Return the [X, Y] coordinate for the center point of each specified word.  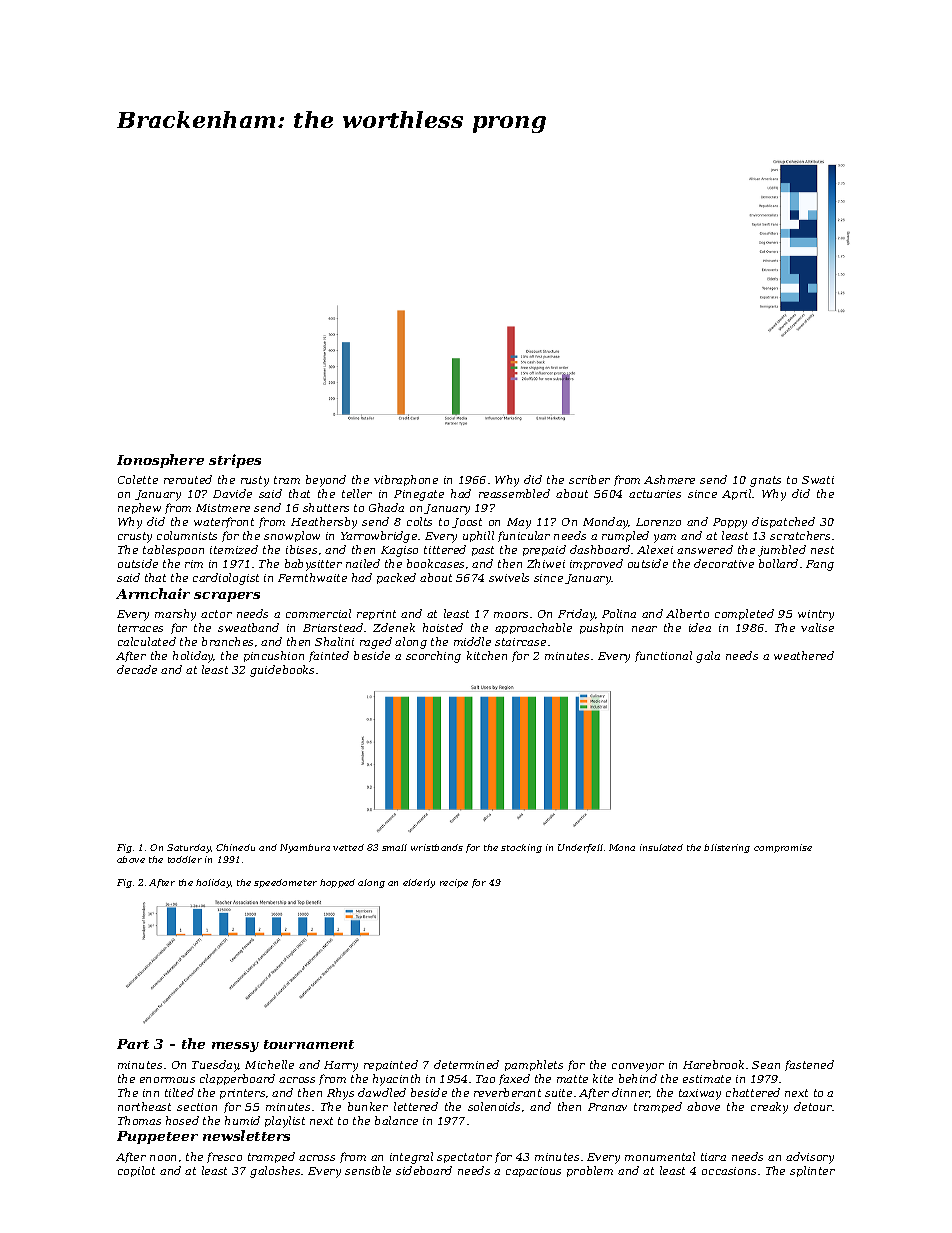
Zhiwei [546, 563]
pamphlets [534, 1065]
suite [558, 1093]
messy [235, 1047]
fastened [809, 1065]
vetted [348, 847]
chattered [753, 1092]
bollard [778, 563]
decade [137, 669]
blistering [727, 848]
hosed [182, 1120]
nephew [139, 508]
